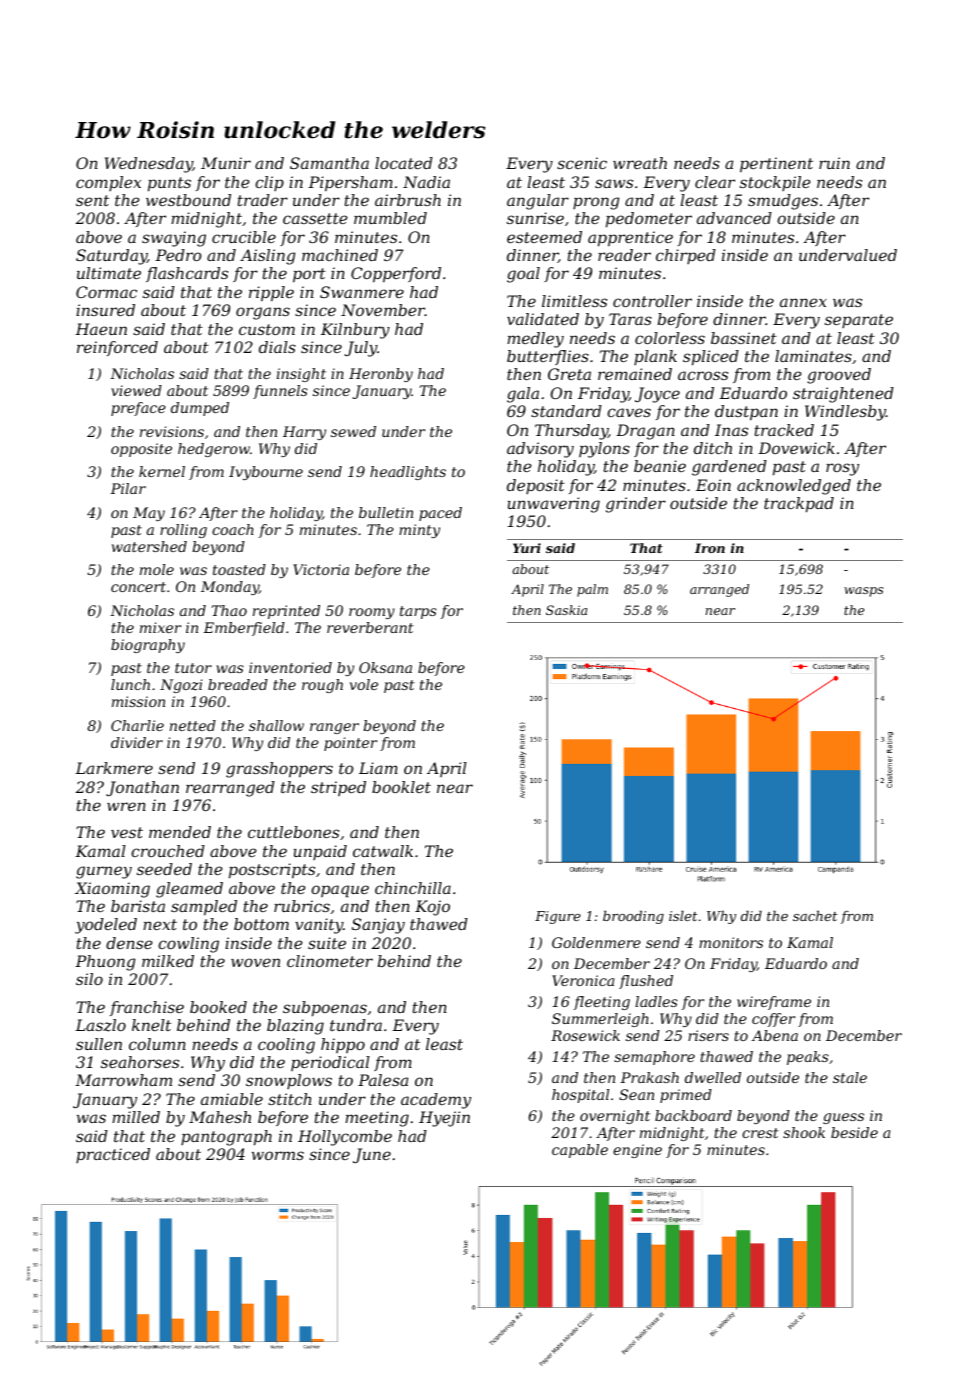 The width and height of the screenshot is (979, 1391). Describe the element at coordinates (218, 1007) in the screenshot. I see `booked` at that location.
